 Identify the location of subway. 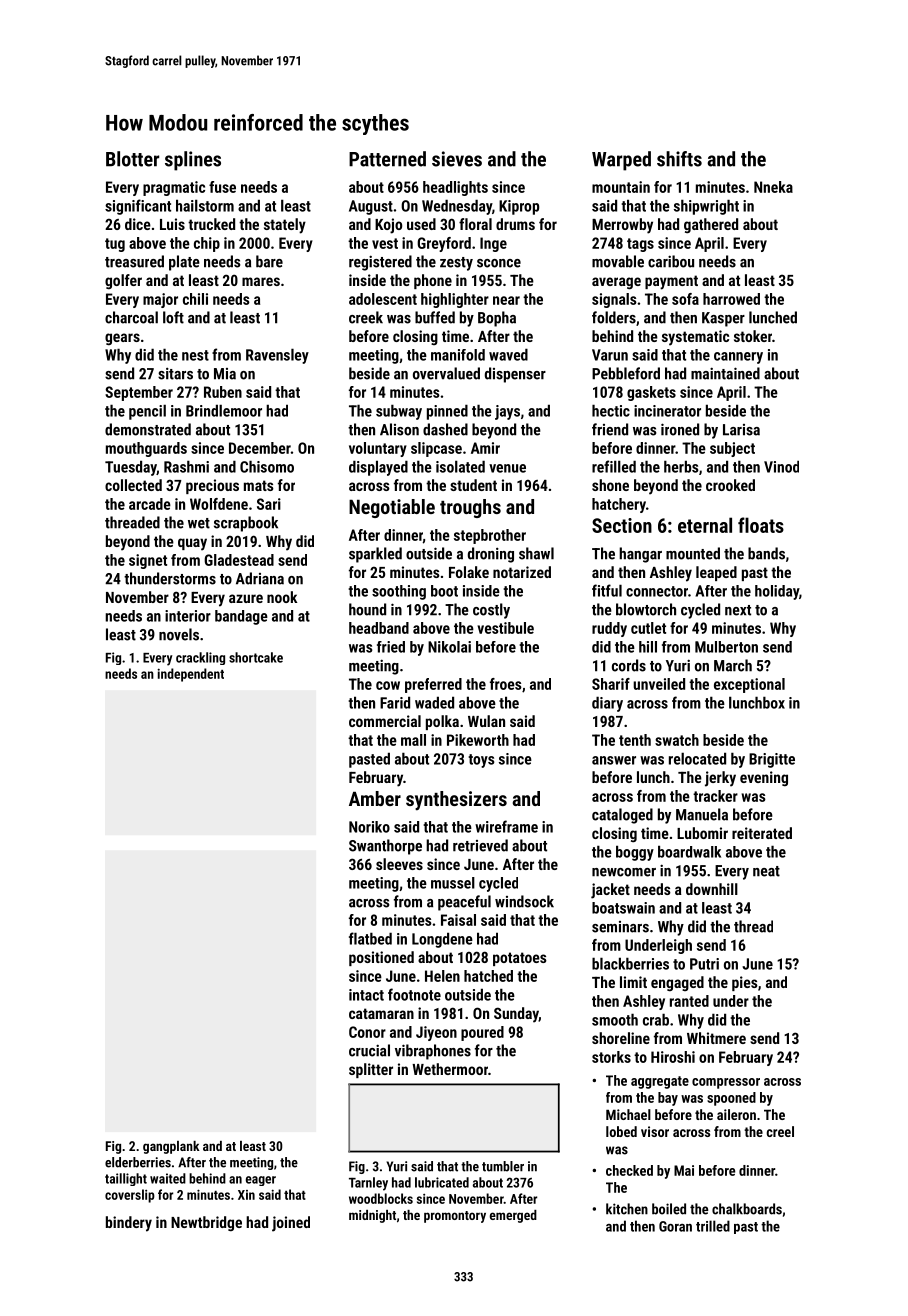
(399, 412).
